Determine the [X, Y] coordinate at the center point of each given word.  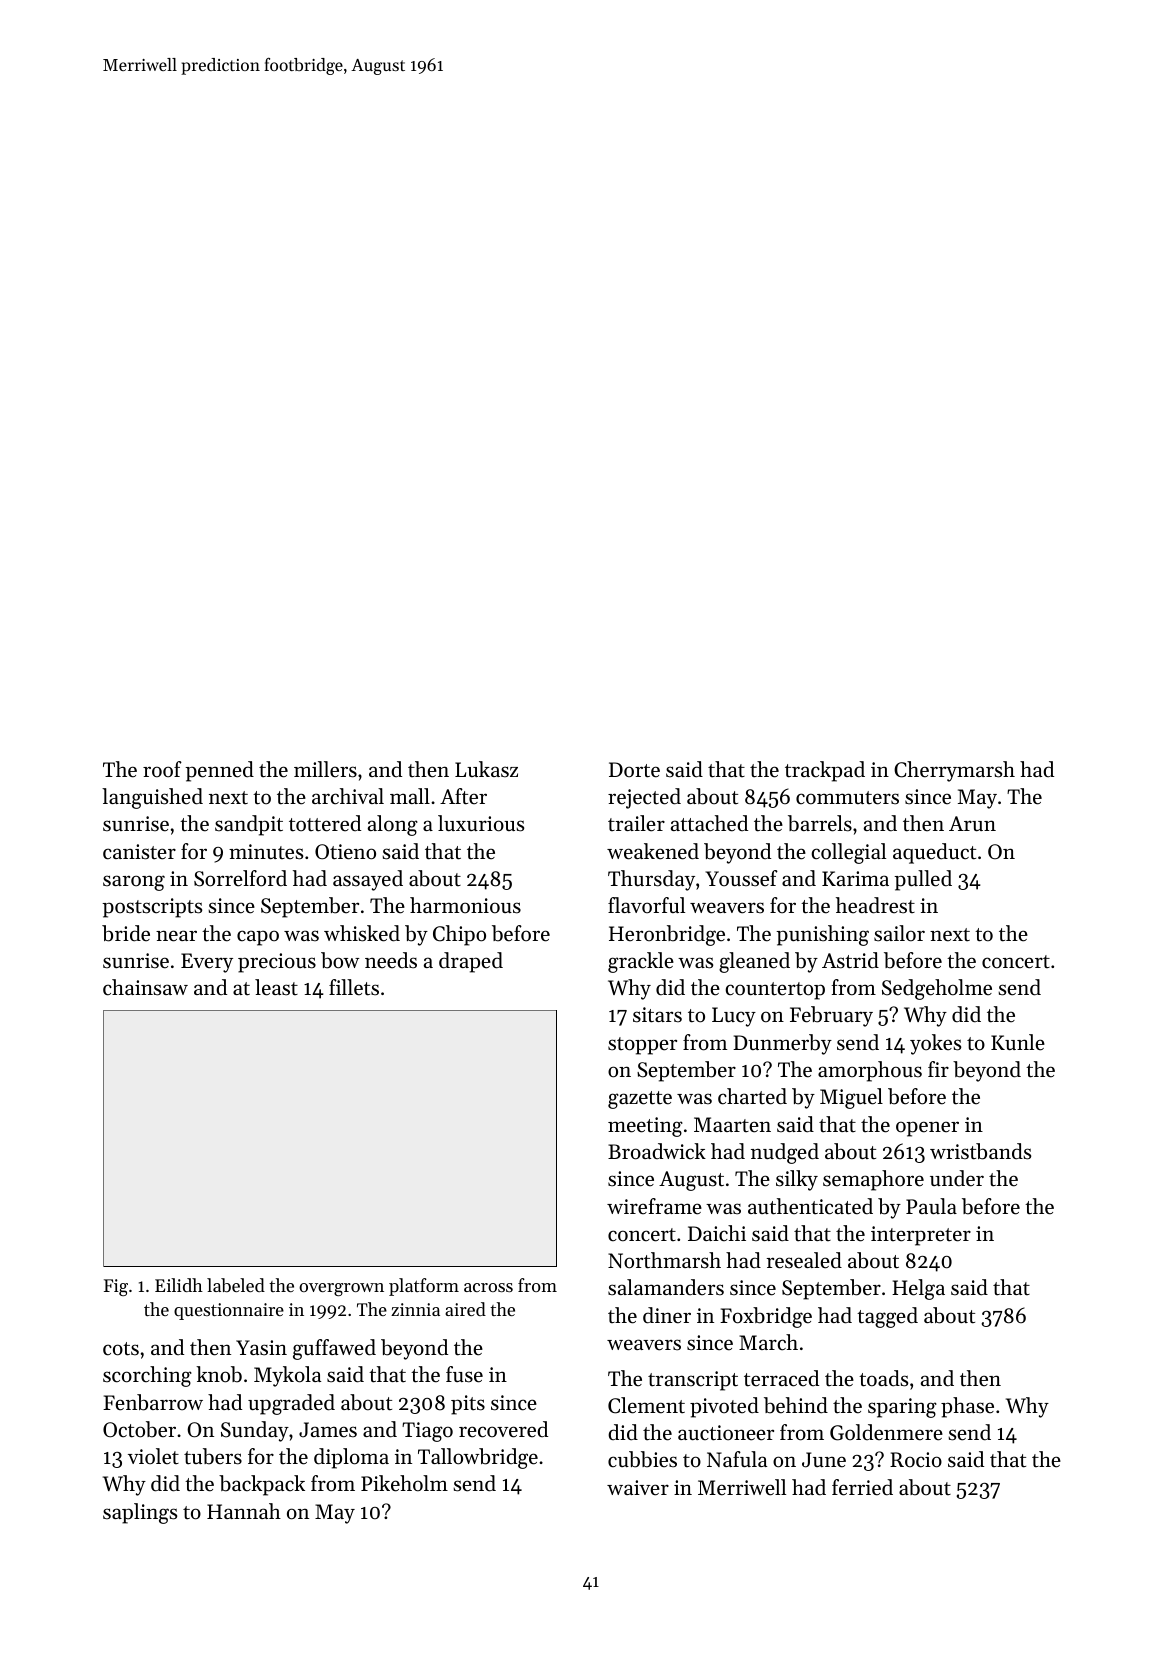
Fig [116, 1287]
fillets [354, 987]
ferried [862, 1487]
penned [219, 771]
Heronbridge [667, 935]
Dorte [634, 770]
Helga [918, 1289]
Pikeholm [404, 1483]
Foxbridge [766, 1317]
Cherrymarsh [954, 771]
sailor [899, 933]
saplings [140, 1513]
